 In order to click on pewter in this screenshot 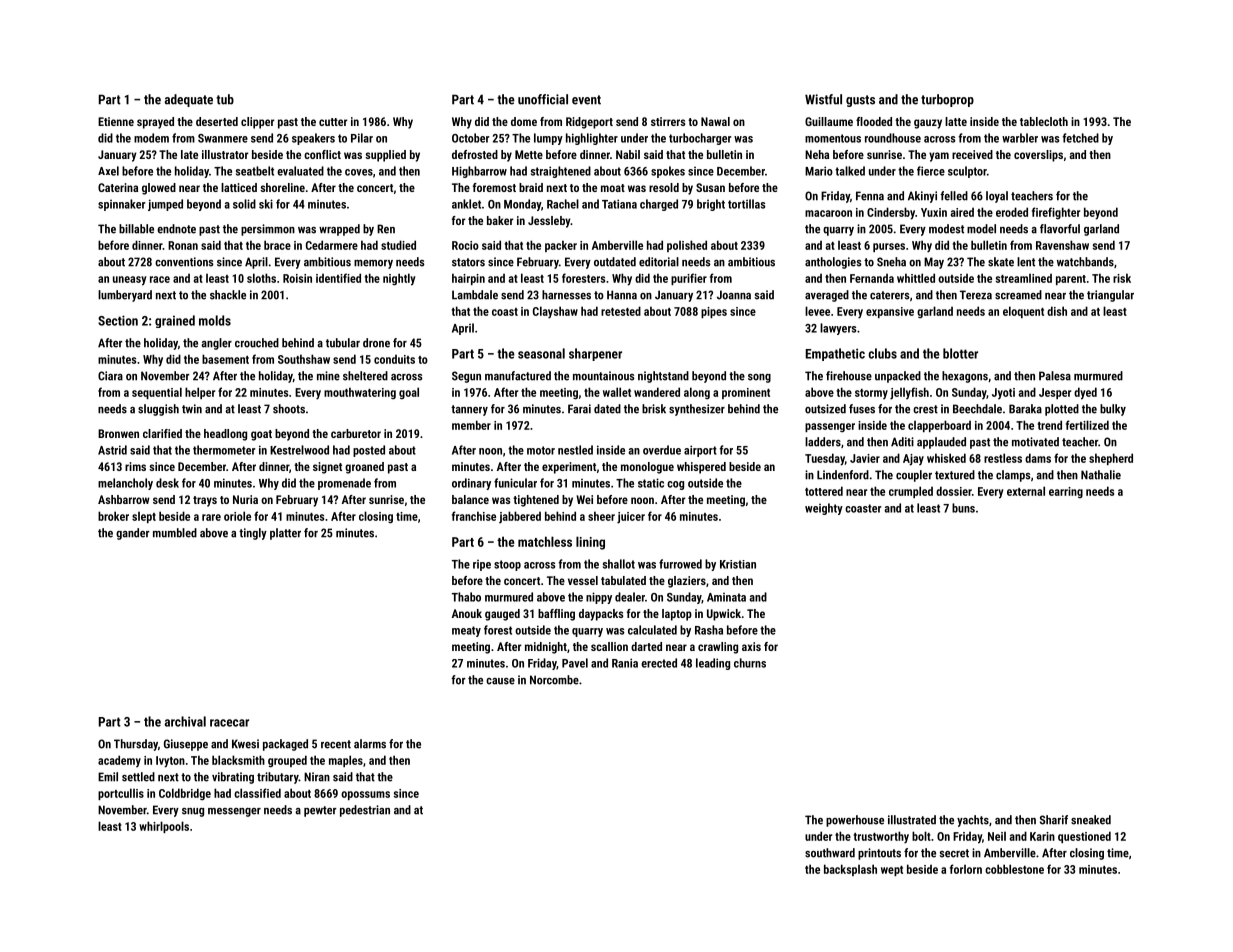, I will do `click(320, 811)`.
